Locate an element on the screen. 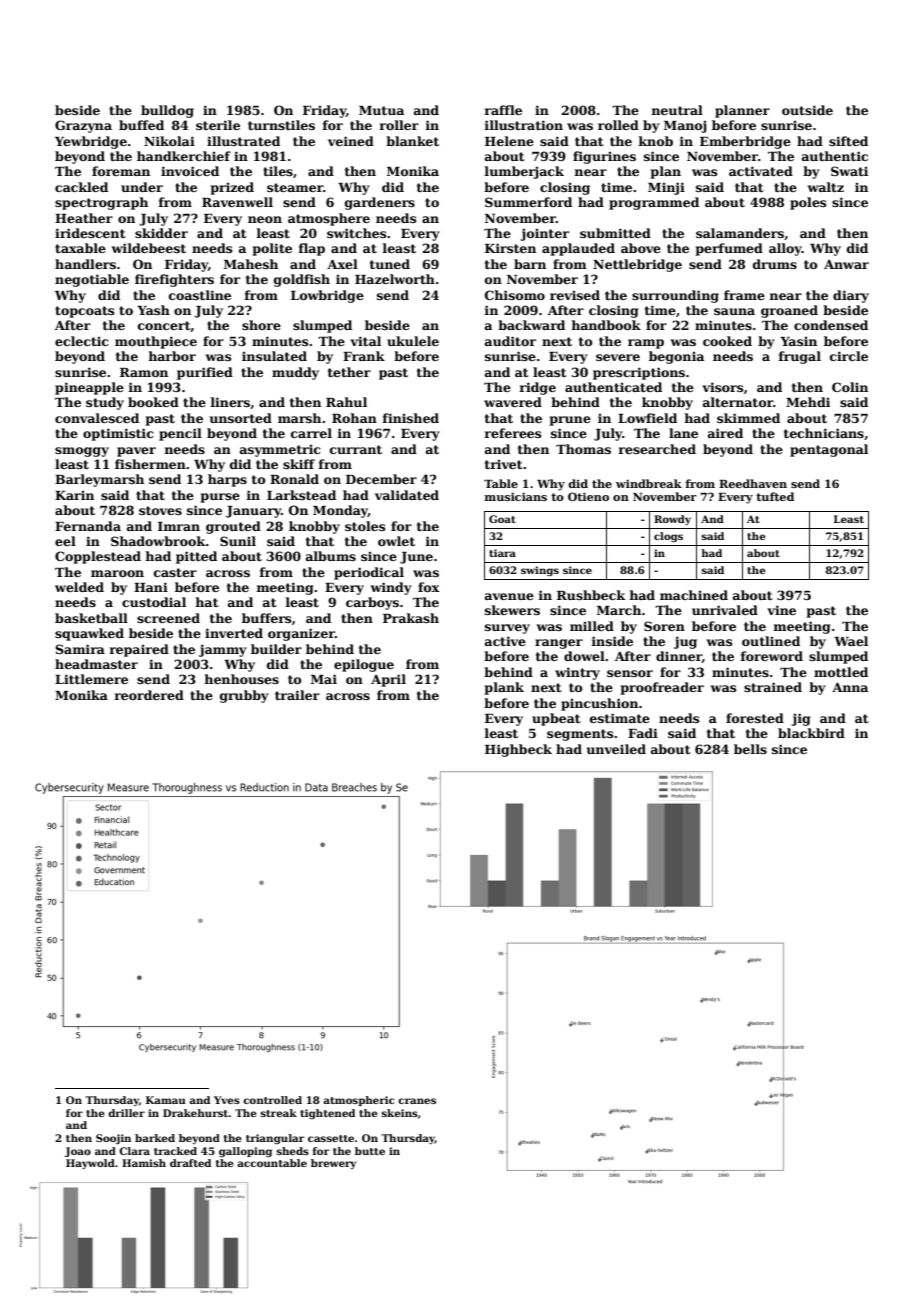 Image resolution: width=924 pixels, height=1314 pixels. trailer is located at coordinates (297, 695).
